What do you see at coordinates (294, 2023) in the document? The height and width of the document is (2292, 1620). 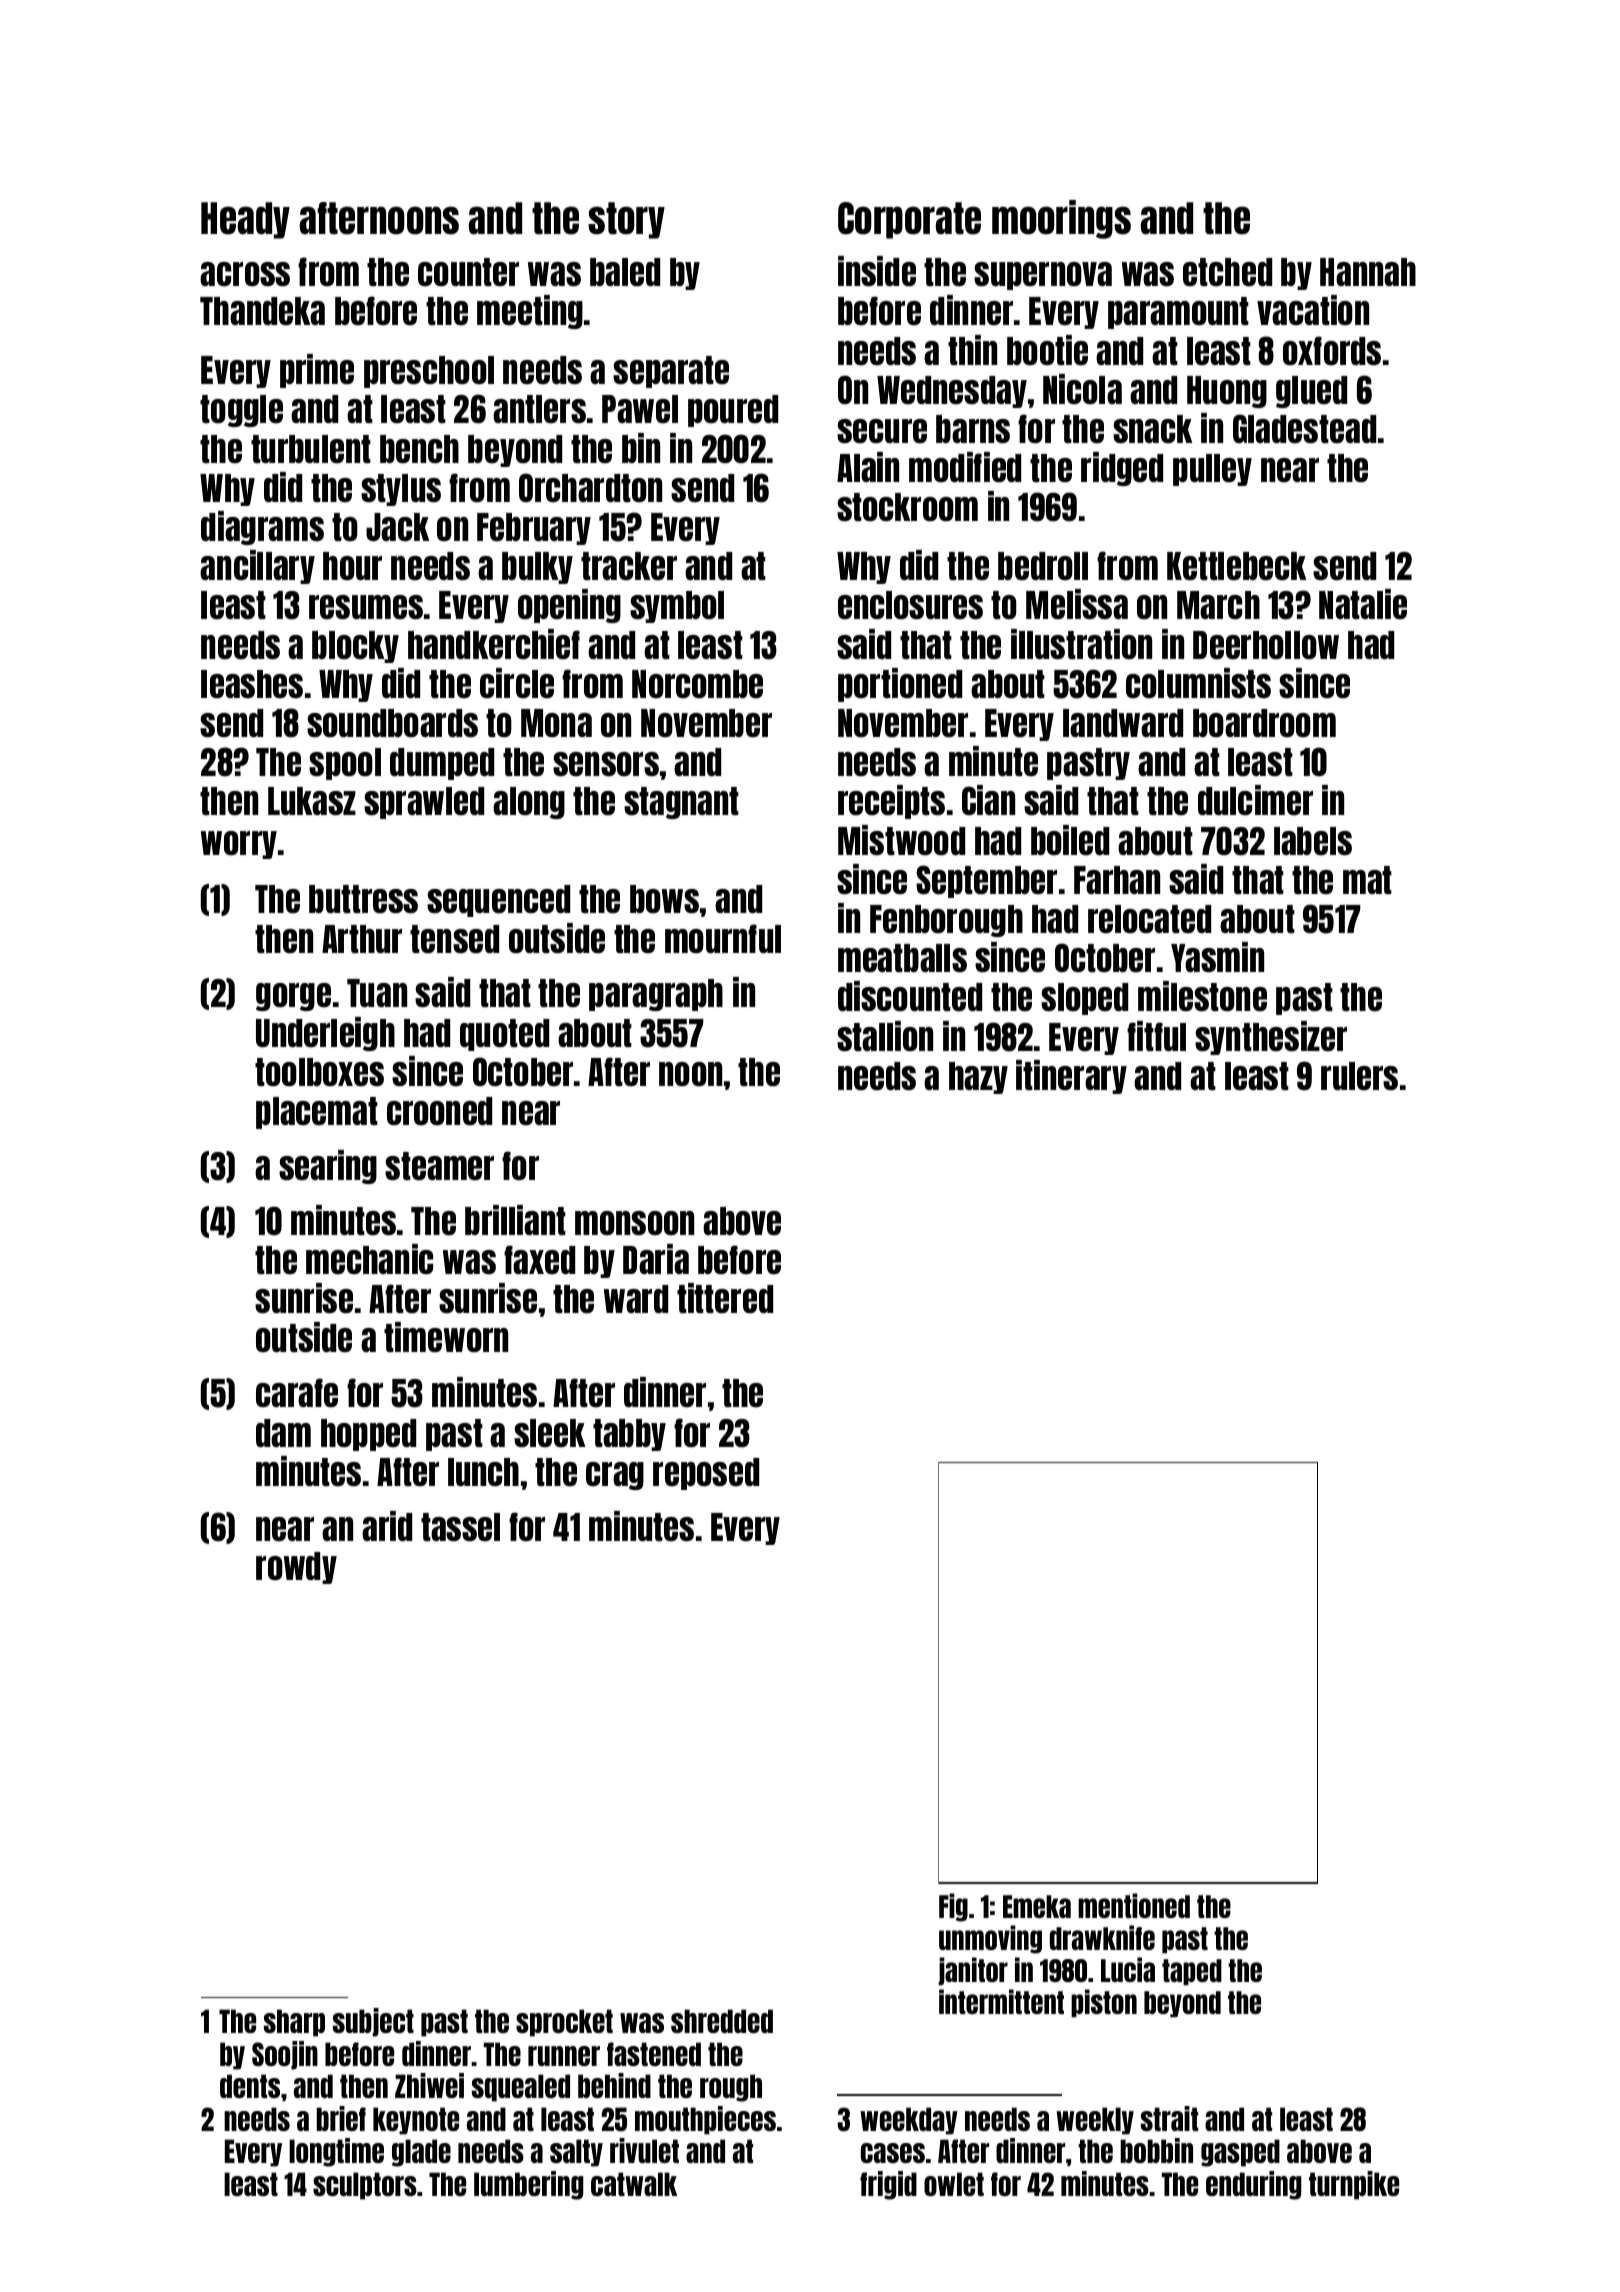 I see `sharp` at bounding box center [294, 2023].
